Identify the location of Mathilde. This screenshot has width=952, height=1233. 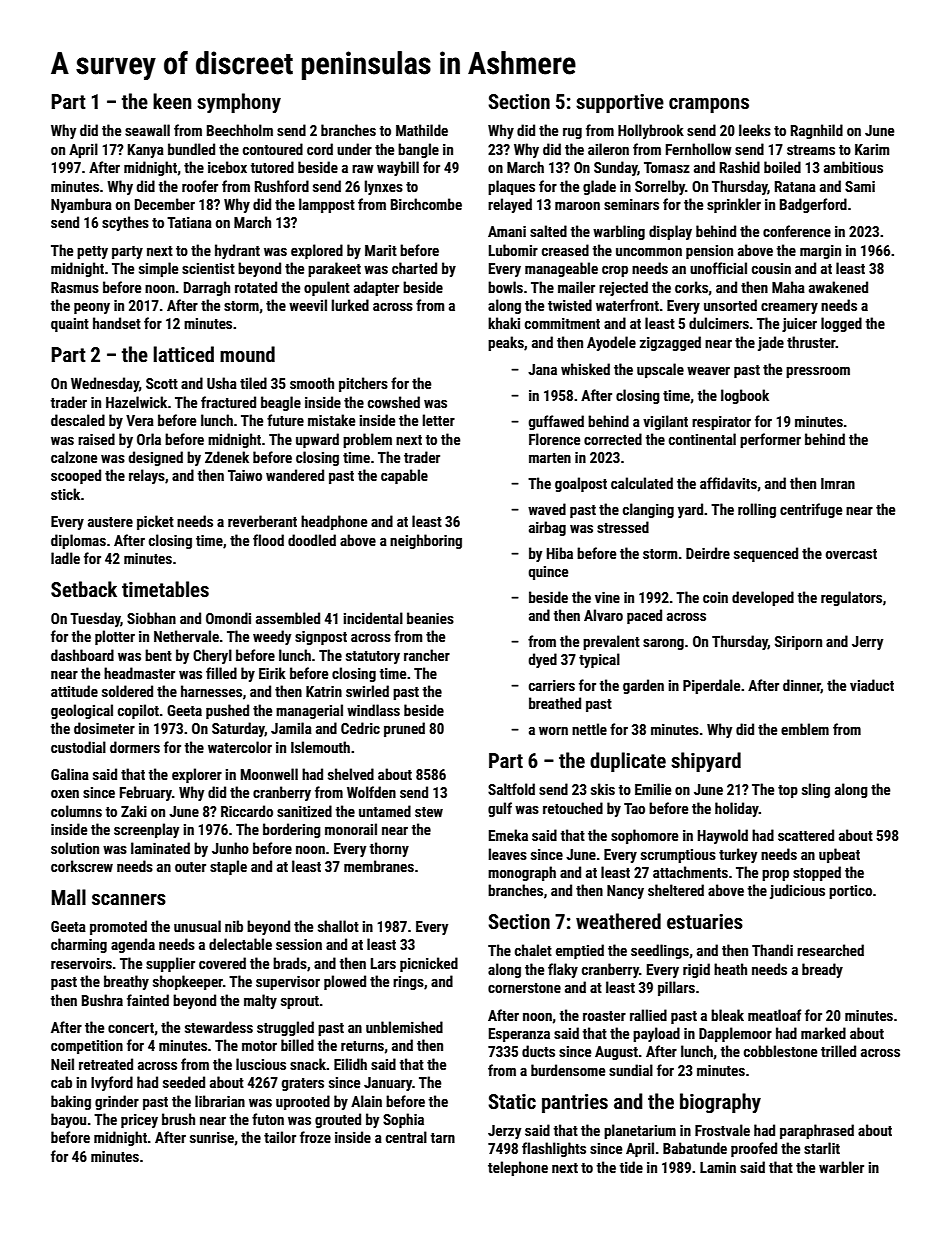
(422, 130).
